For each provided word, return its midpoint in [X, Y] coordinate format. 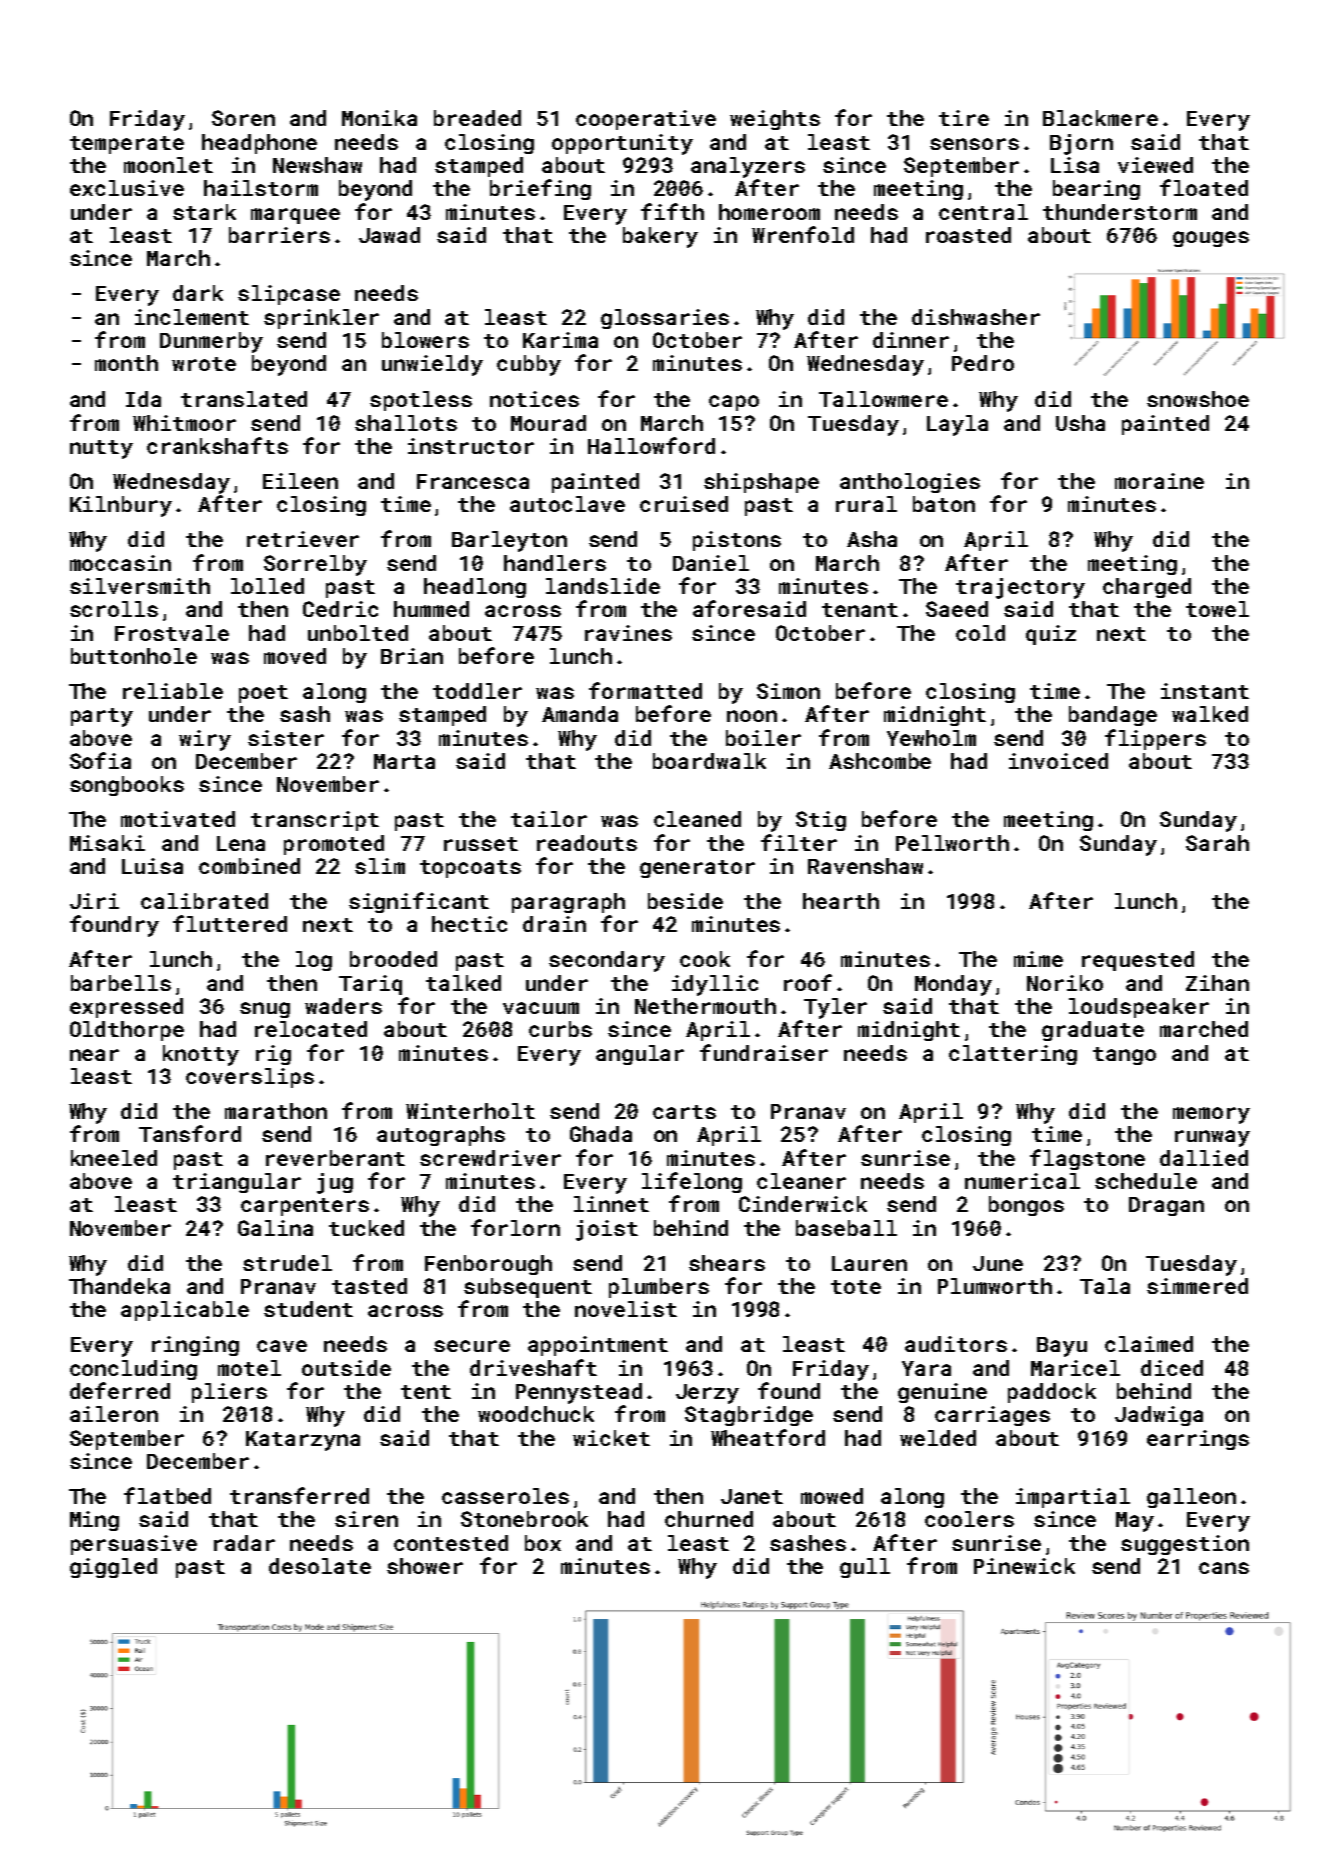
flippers [1155, 739]
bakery [660, 237]
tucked [366, 1228]
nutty [101, 449]
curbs [560, 1029]
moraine [1159, 481]
